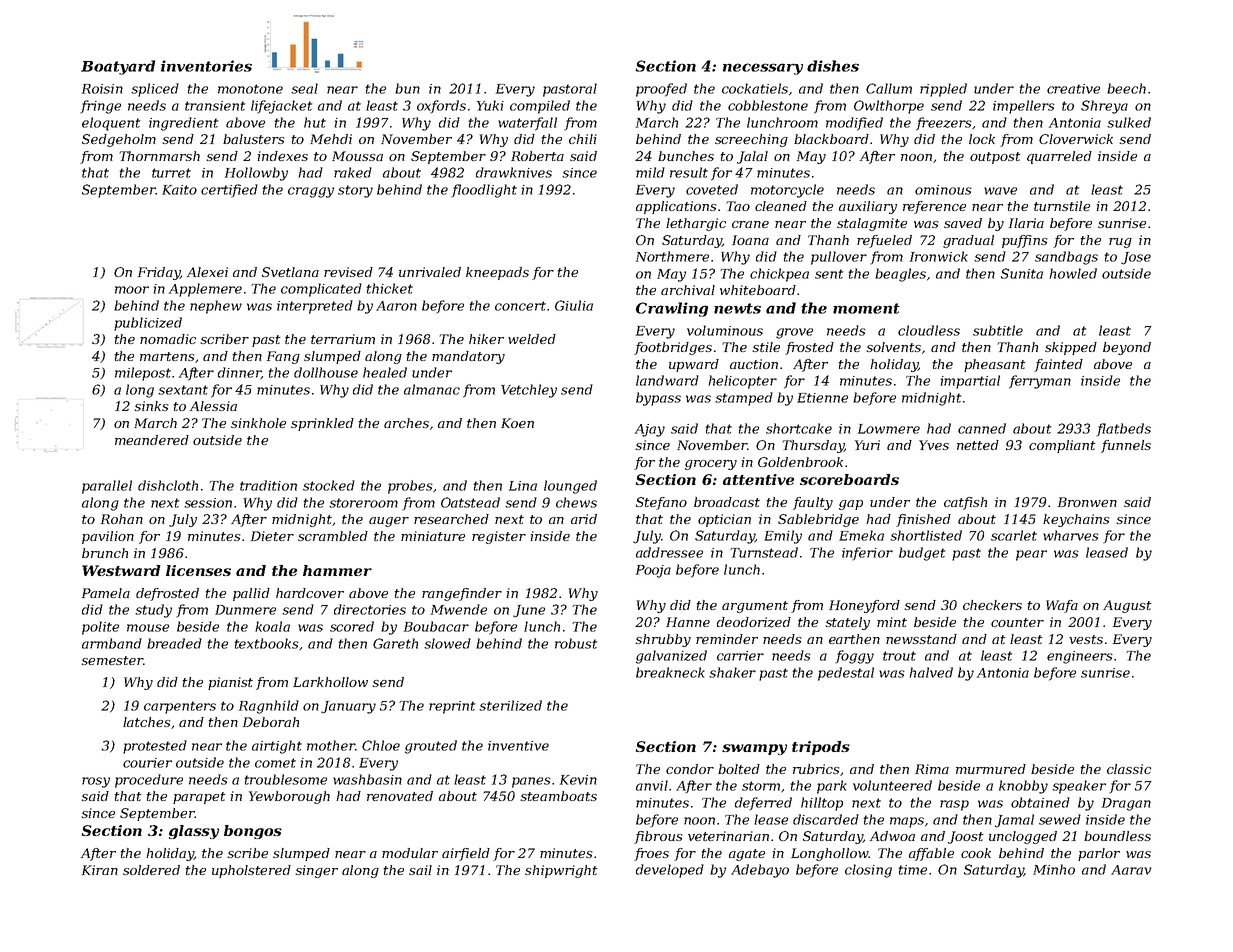 This image has height=952, width=1233. Describe the element at coordinates (763, 69) in the image. I see `necessary` at that location.
